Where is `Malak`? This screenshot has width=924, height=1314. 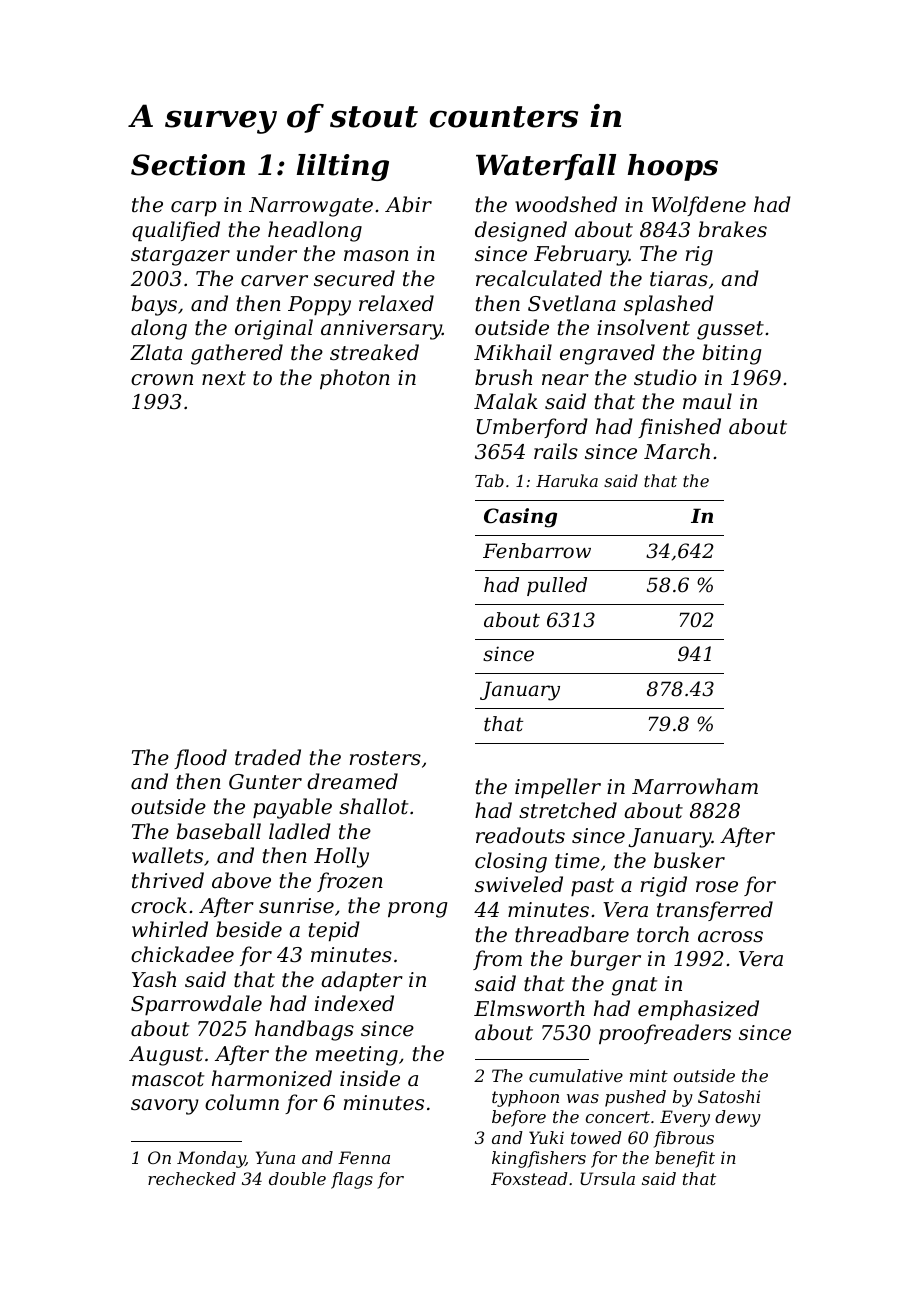
Malak is located at coordinates (506, 401).
